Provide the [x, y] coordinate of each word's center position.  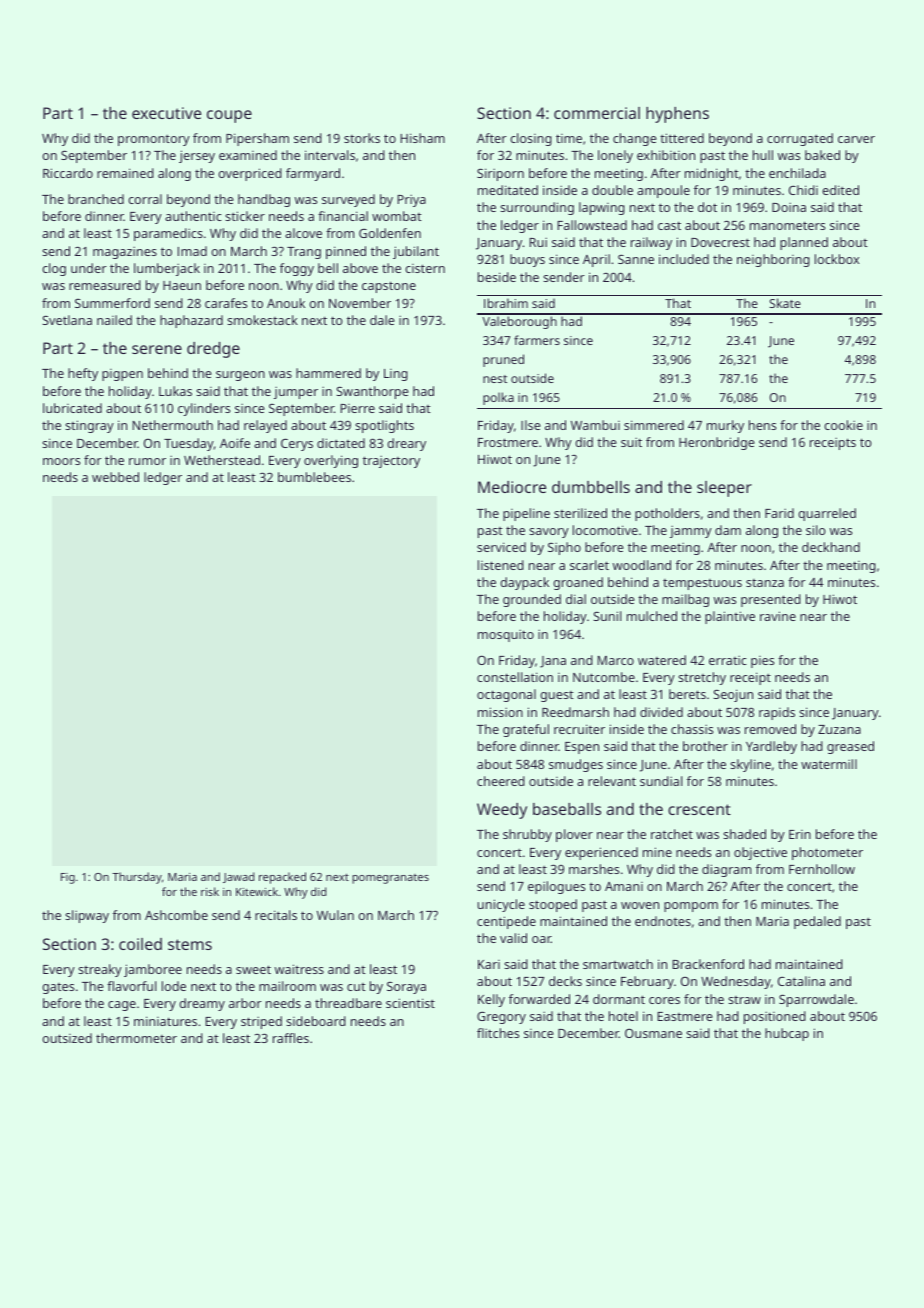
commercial [597, 113]
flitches [498, 1033]
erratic [728, 660]
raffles [291, 1038]
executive [166, 113]
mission [500, 712]
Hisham [422, 138]
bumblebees [314, 477]
